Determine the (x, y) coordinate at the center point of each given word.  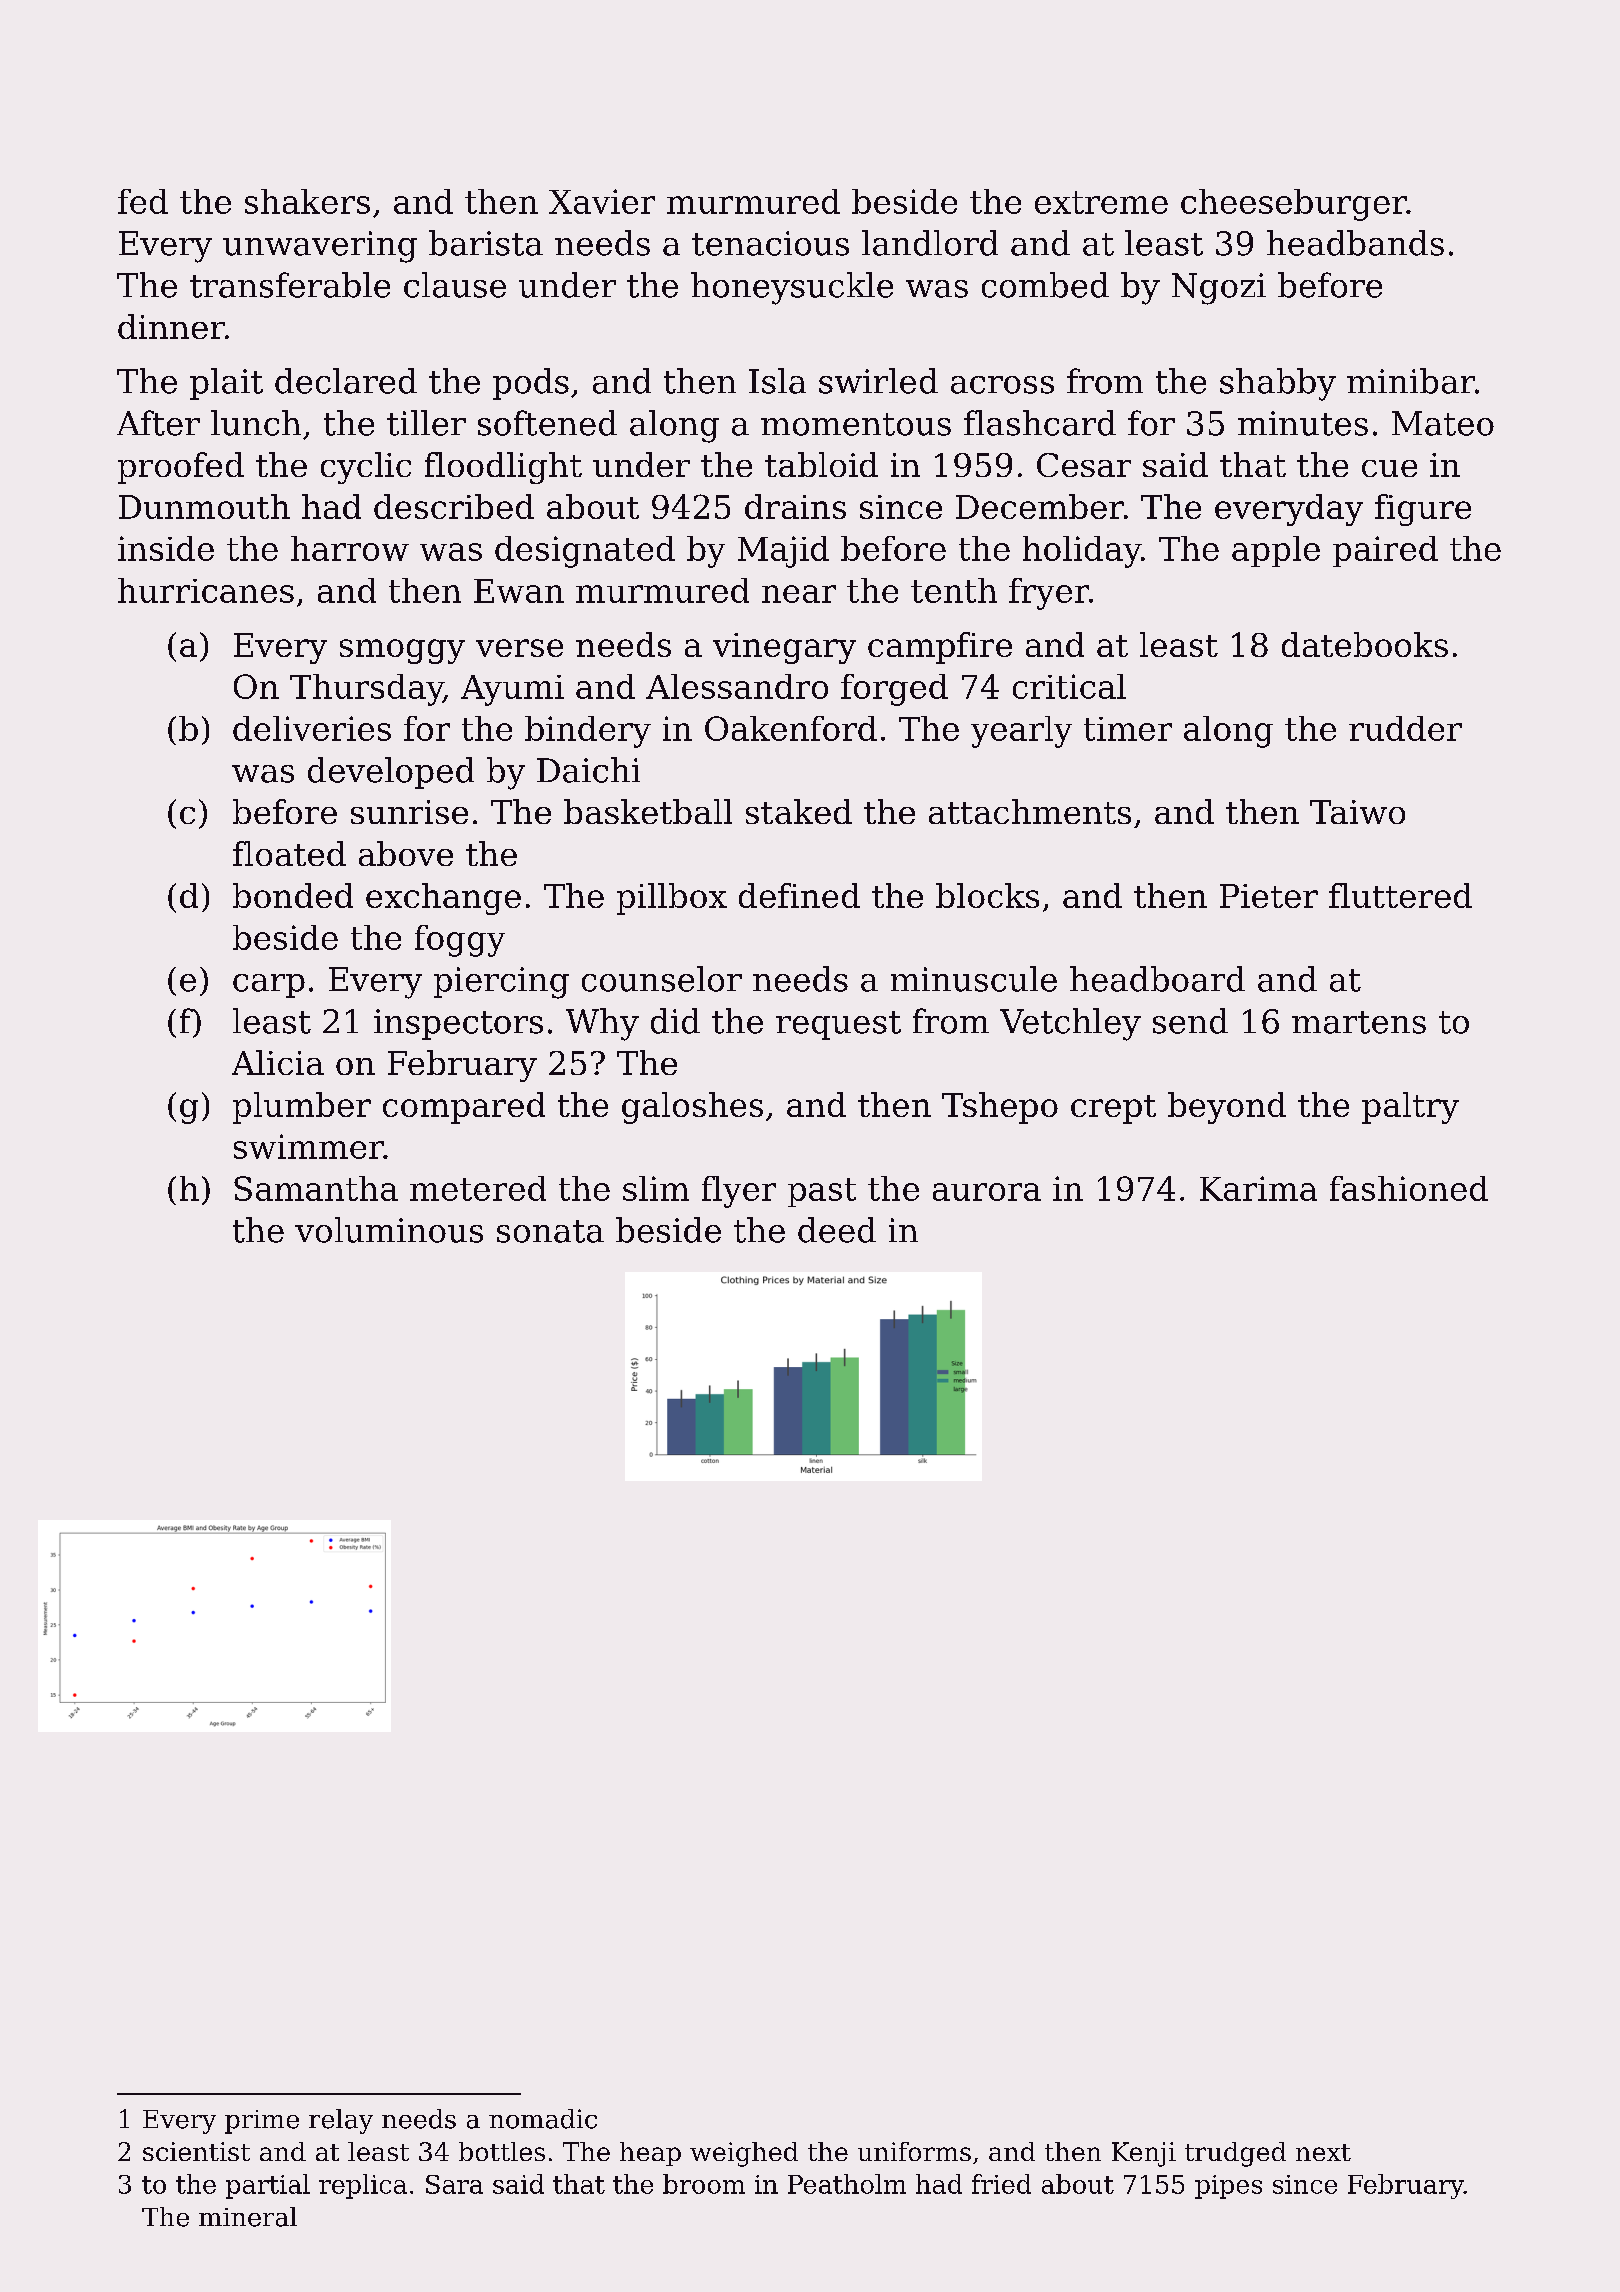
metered (478, 1188)
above (406, 853)
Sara (454, 2184)
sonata (550, 1231)
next (1323, 2152)
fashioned (1409, 1188)
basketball (648, 811)
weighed (744, 2154)
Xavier (602, 201)
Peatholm (847, 2184)
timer (1128, 729)
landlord (930, 243)
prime (262, 2122)
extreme (1101, 202)
